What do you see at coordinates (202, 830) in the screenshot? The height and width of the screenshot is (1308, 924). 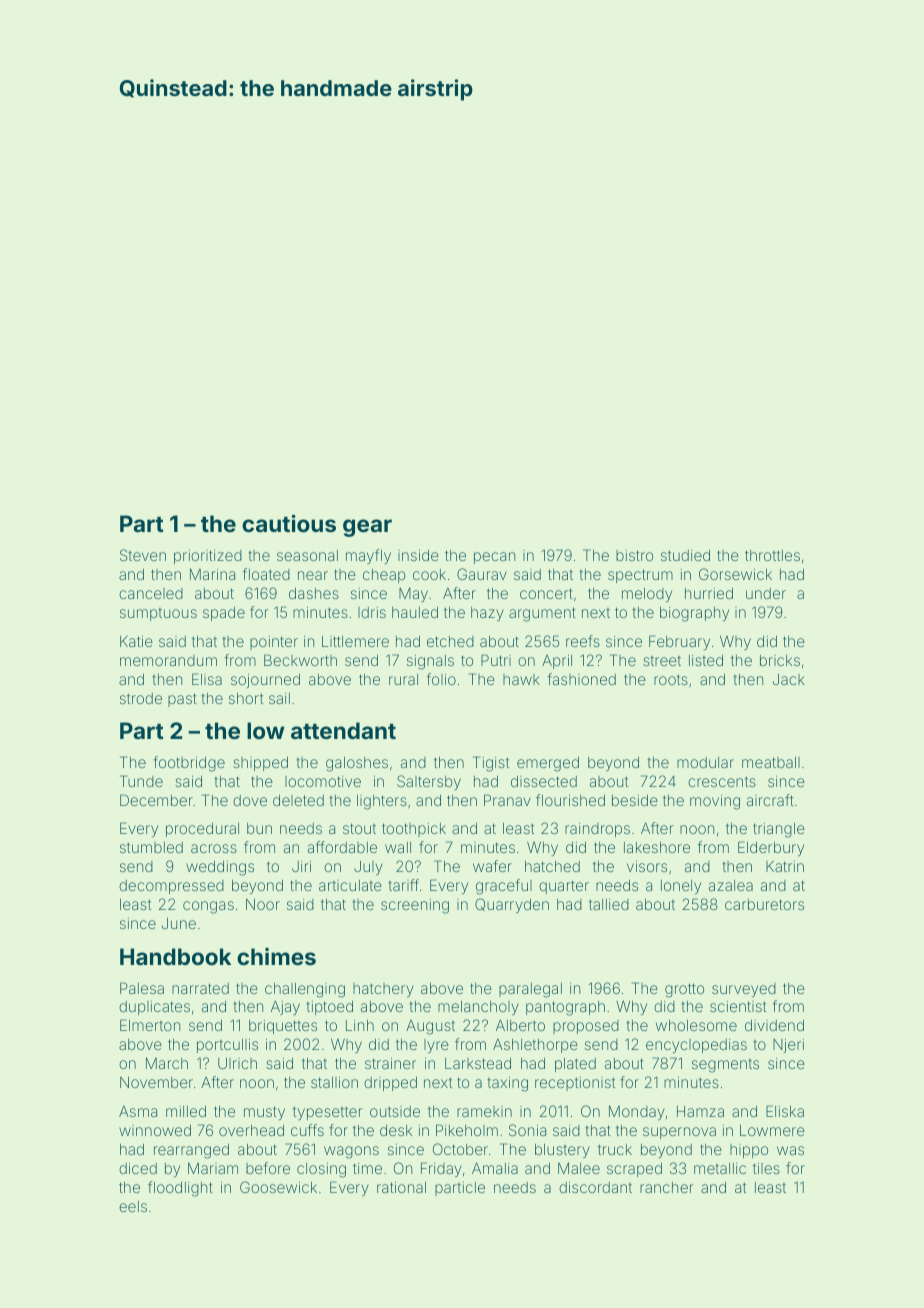 I see `procedural` at bounding box center [202, 830].
